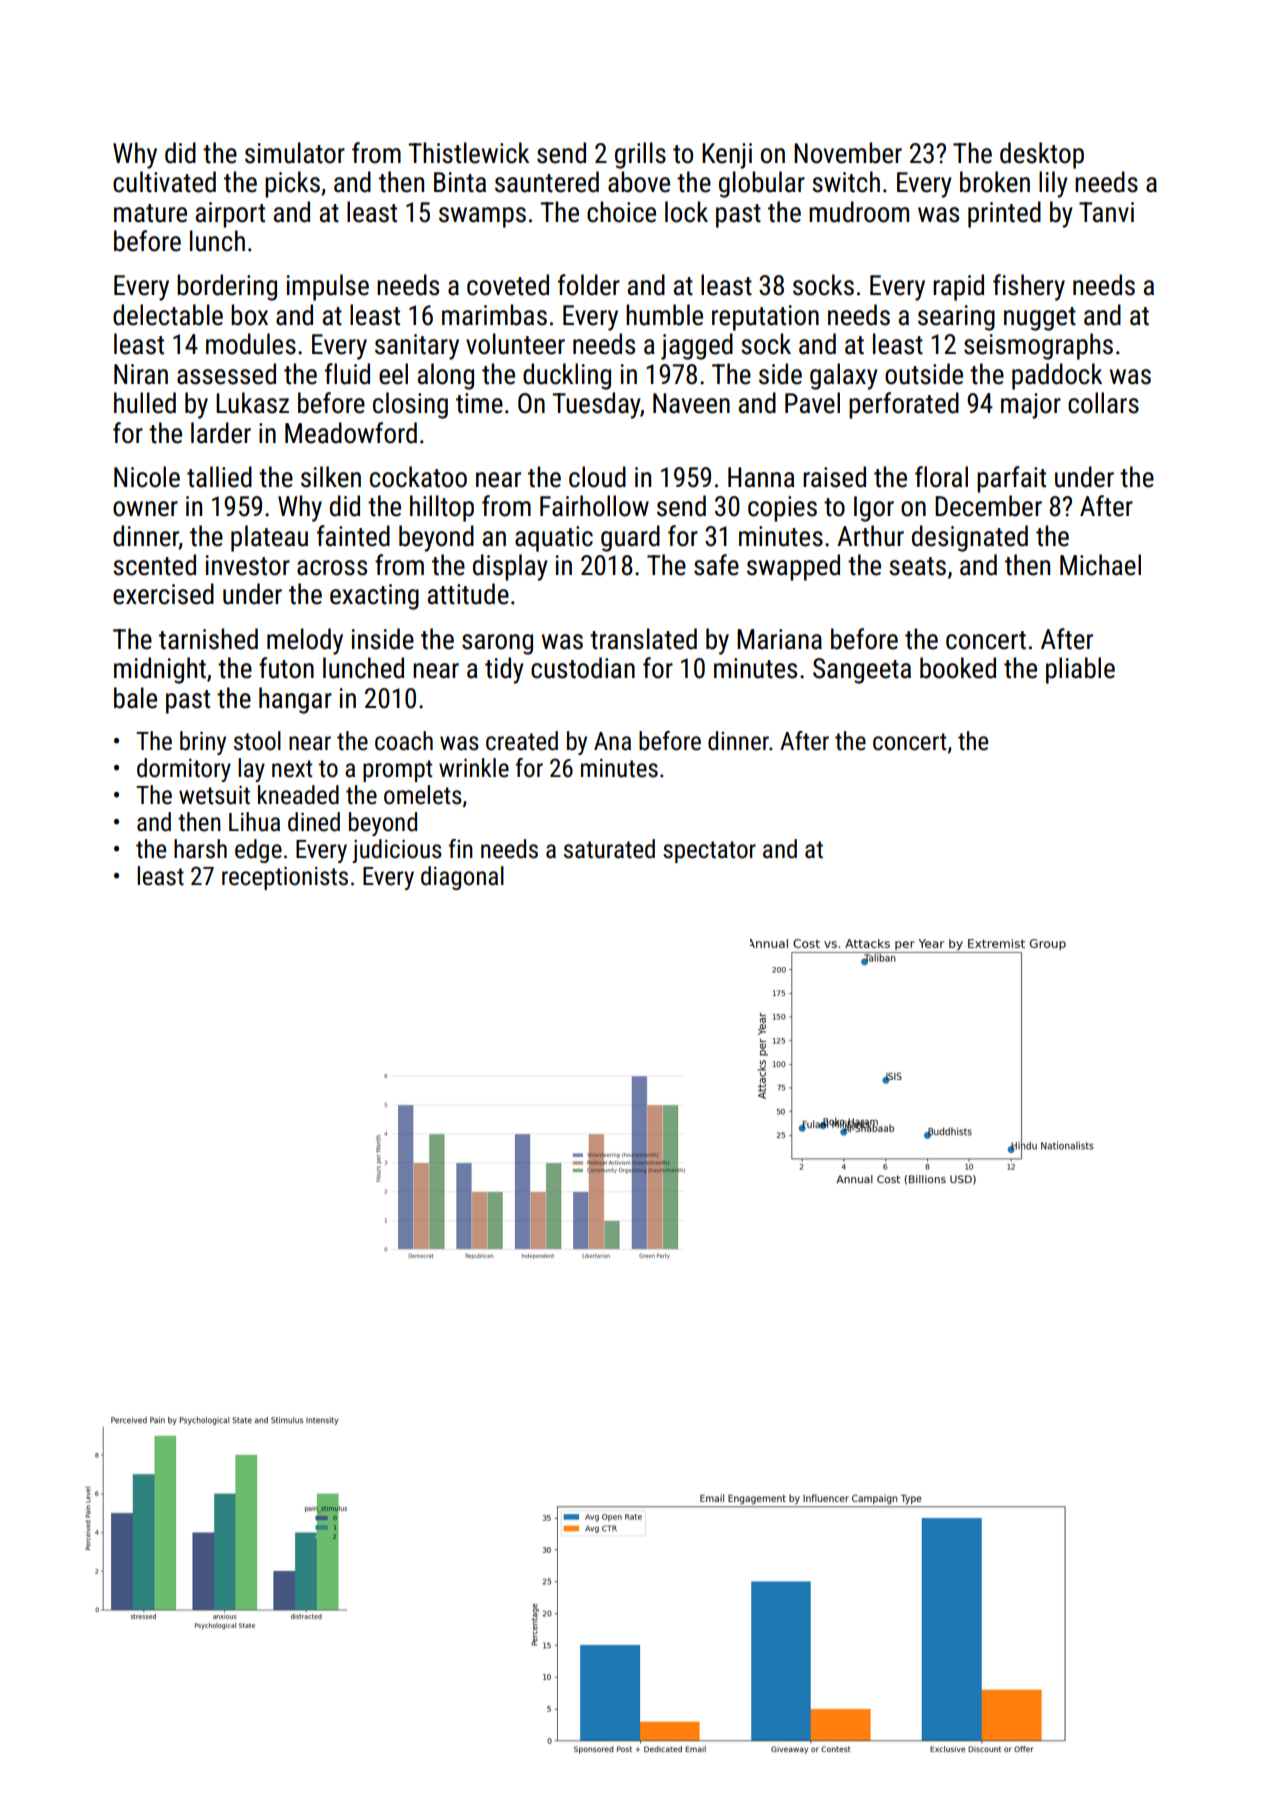 This screenshot has height=1800, width=1273. I want to click on receptionists, so click(285, 878).
